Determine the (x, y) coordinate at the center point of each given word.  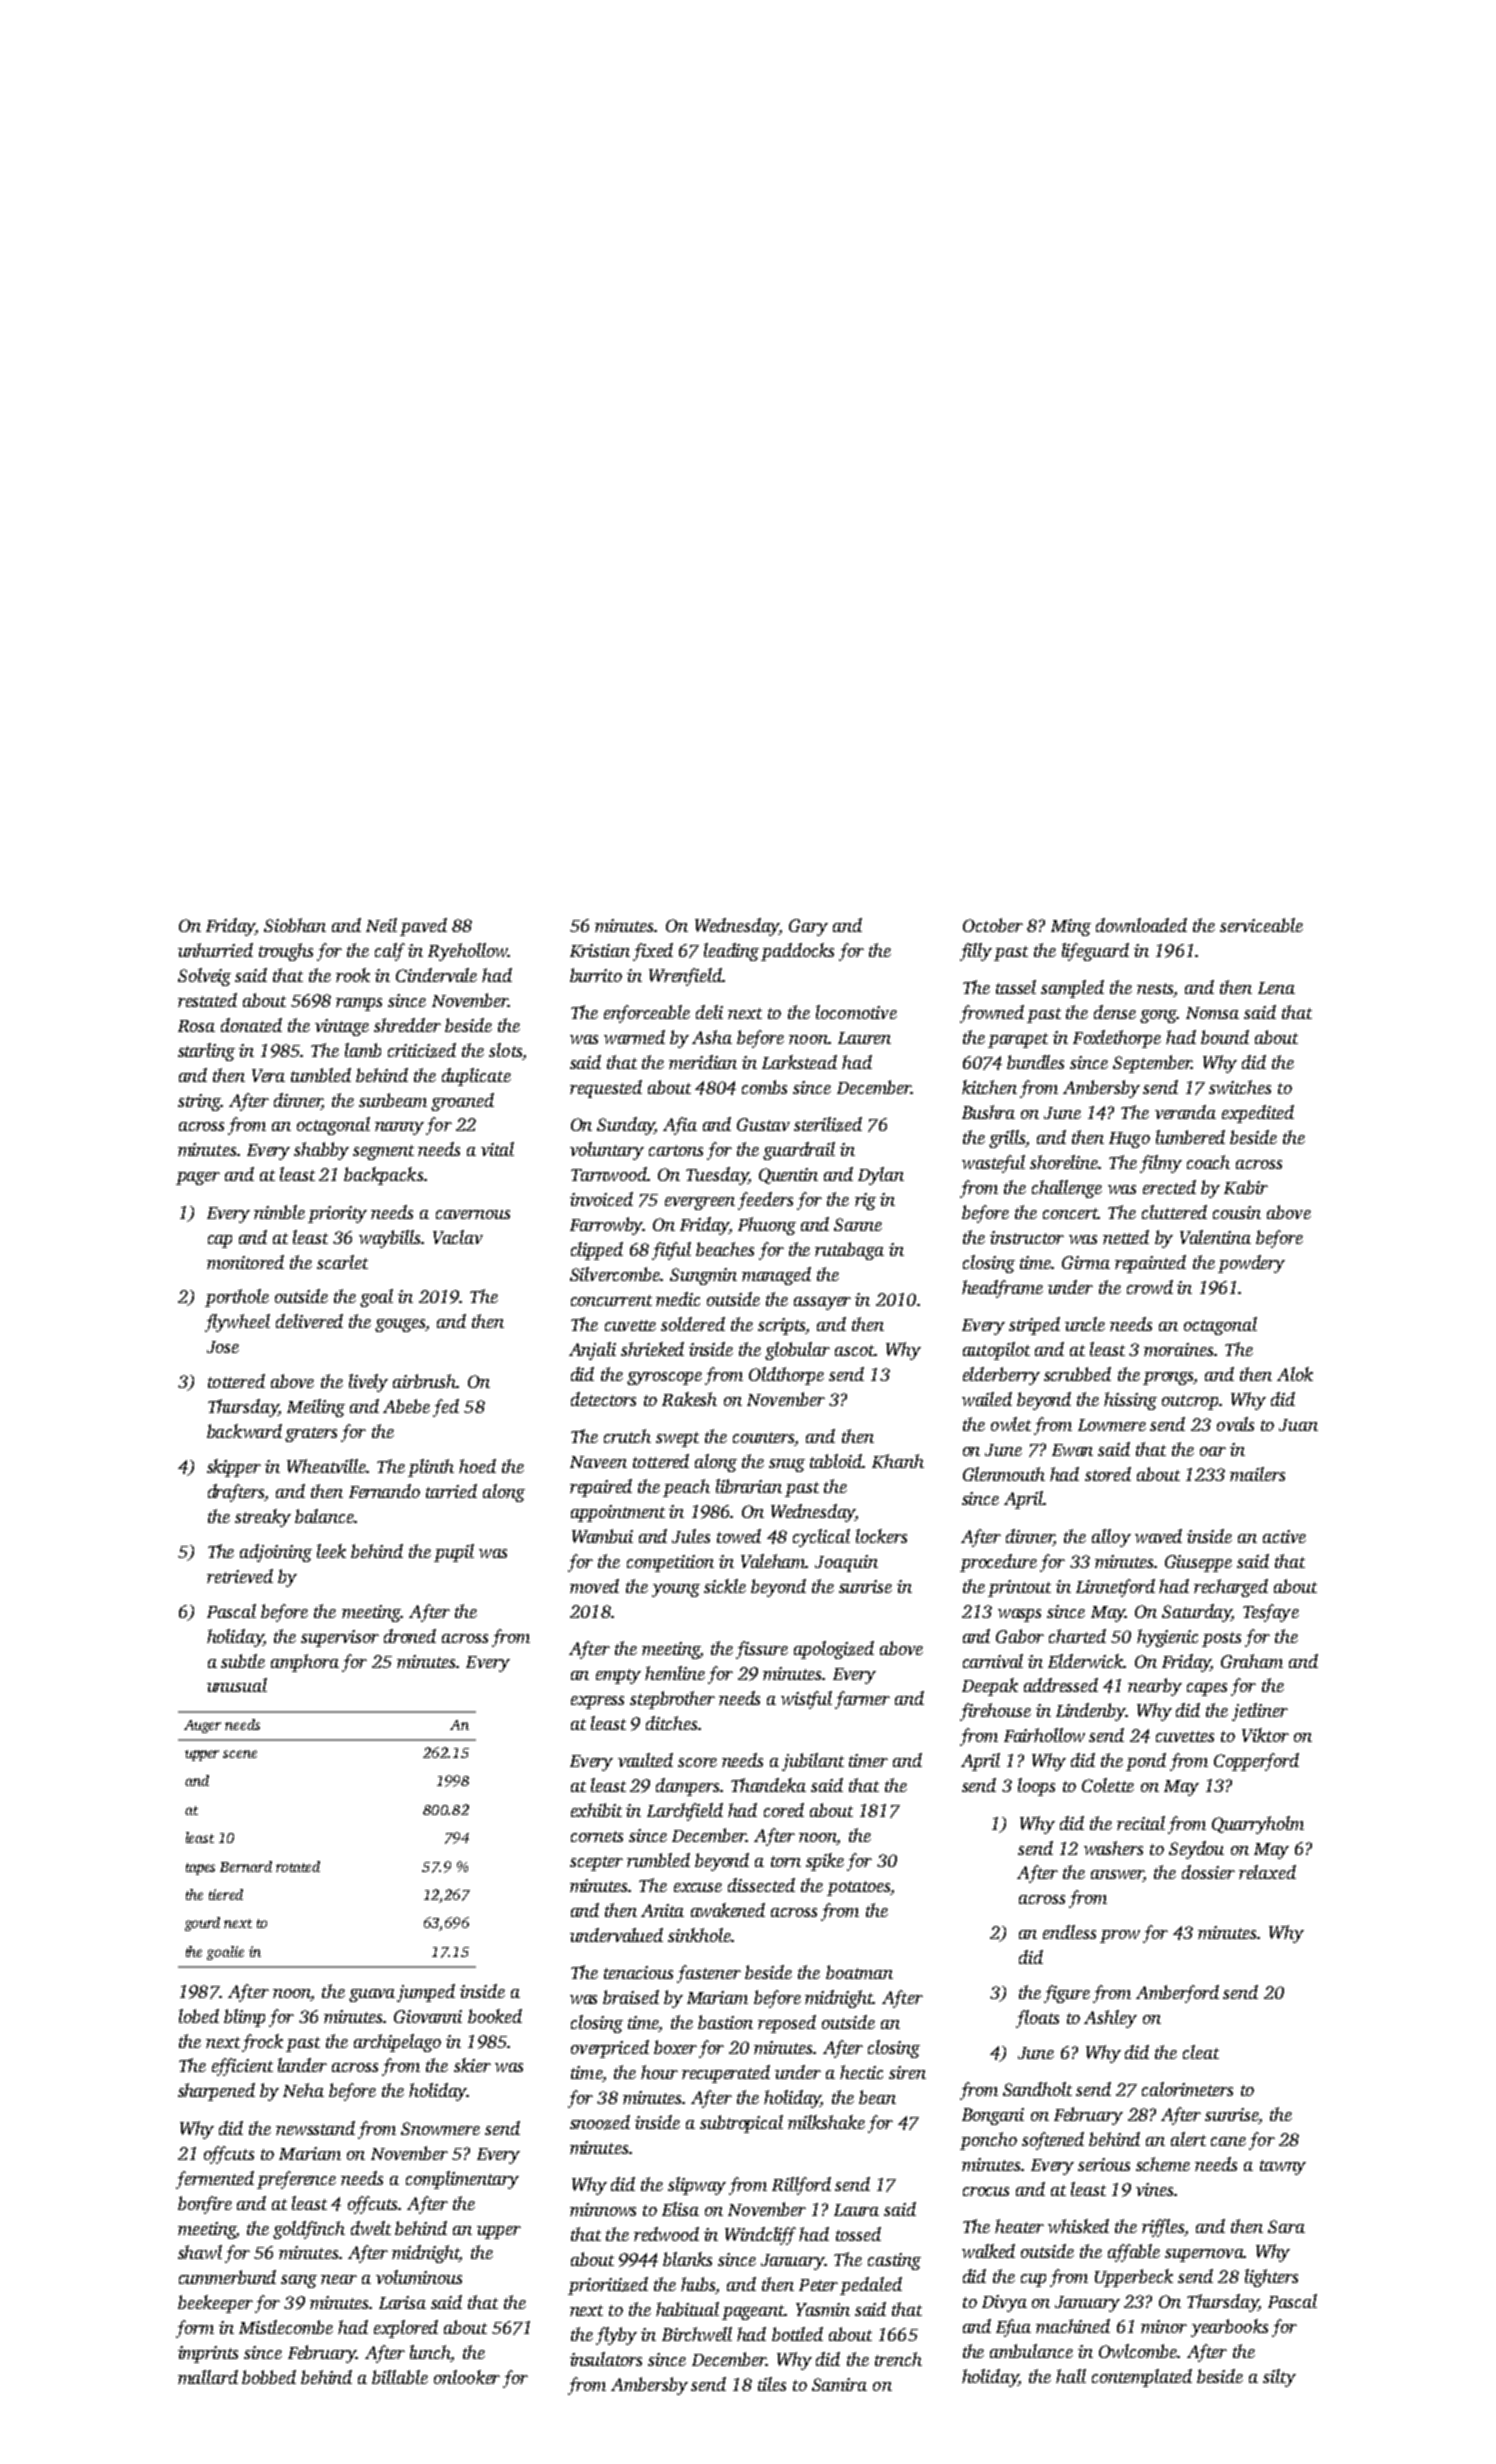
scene (240, 1754)
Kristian (600, 950)
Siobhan (295, 925)
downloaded (1141, 925)
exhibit (596, 1810)
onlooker (467, 2377)
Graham (1252, 1661)
